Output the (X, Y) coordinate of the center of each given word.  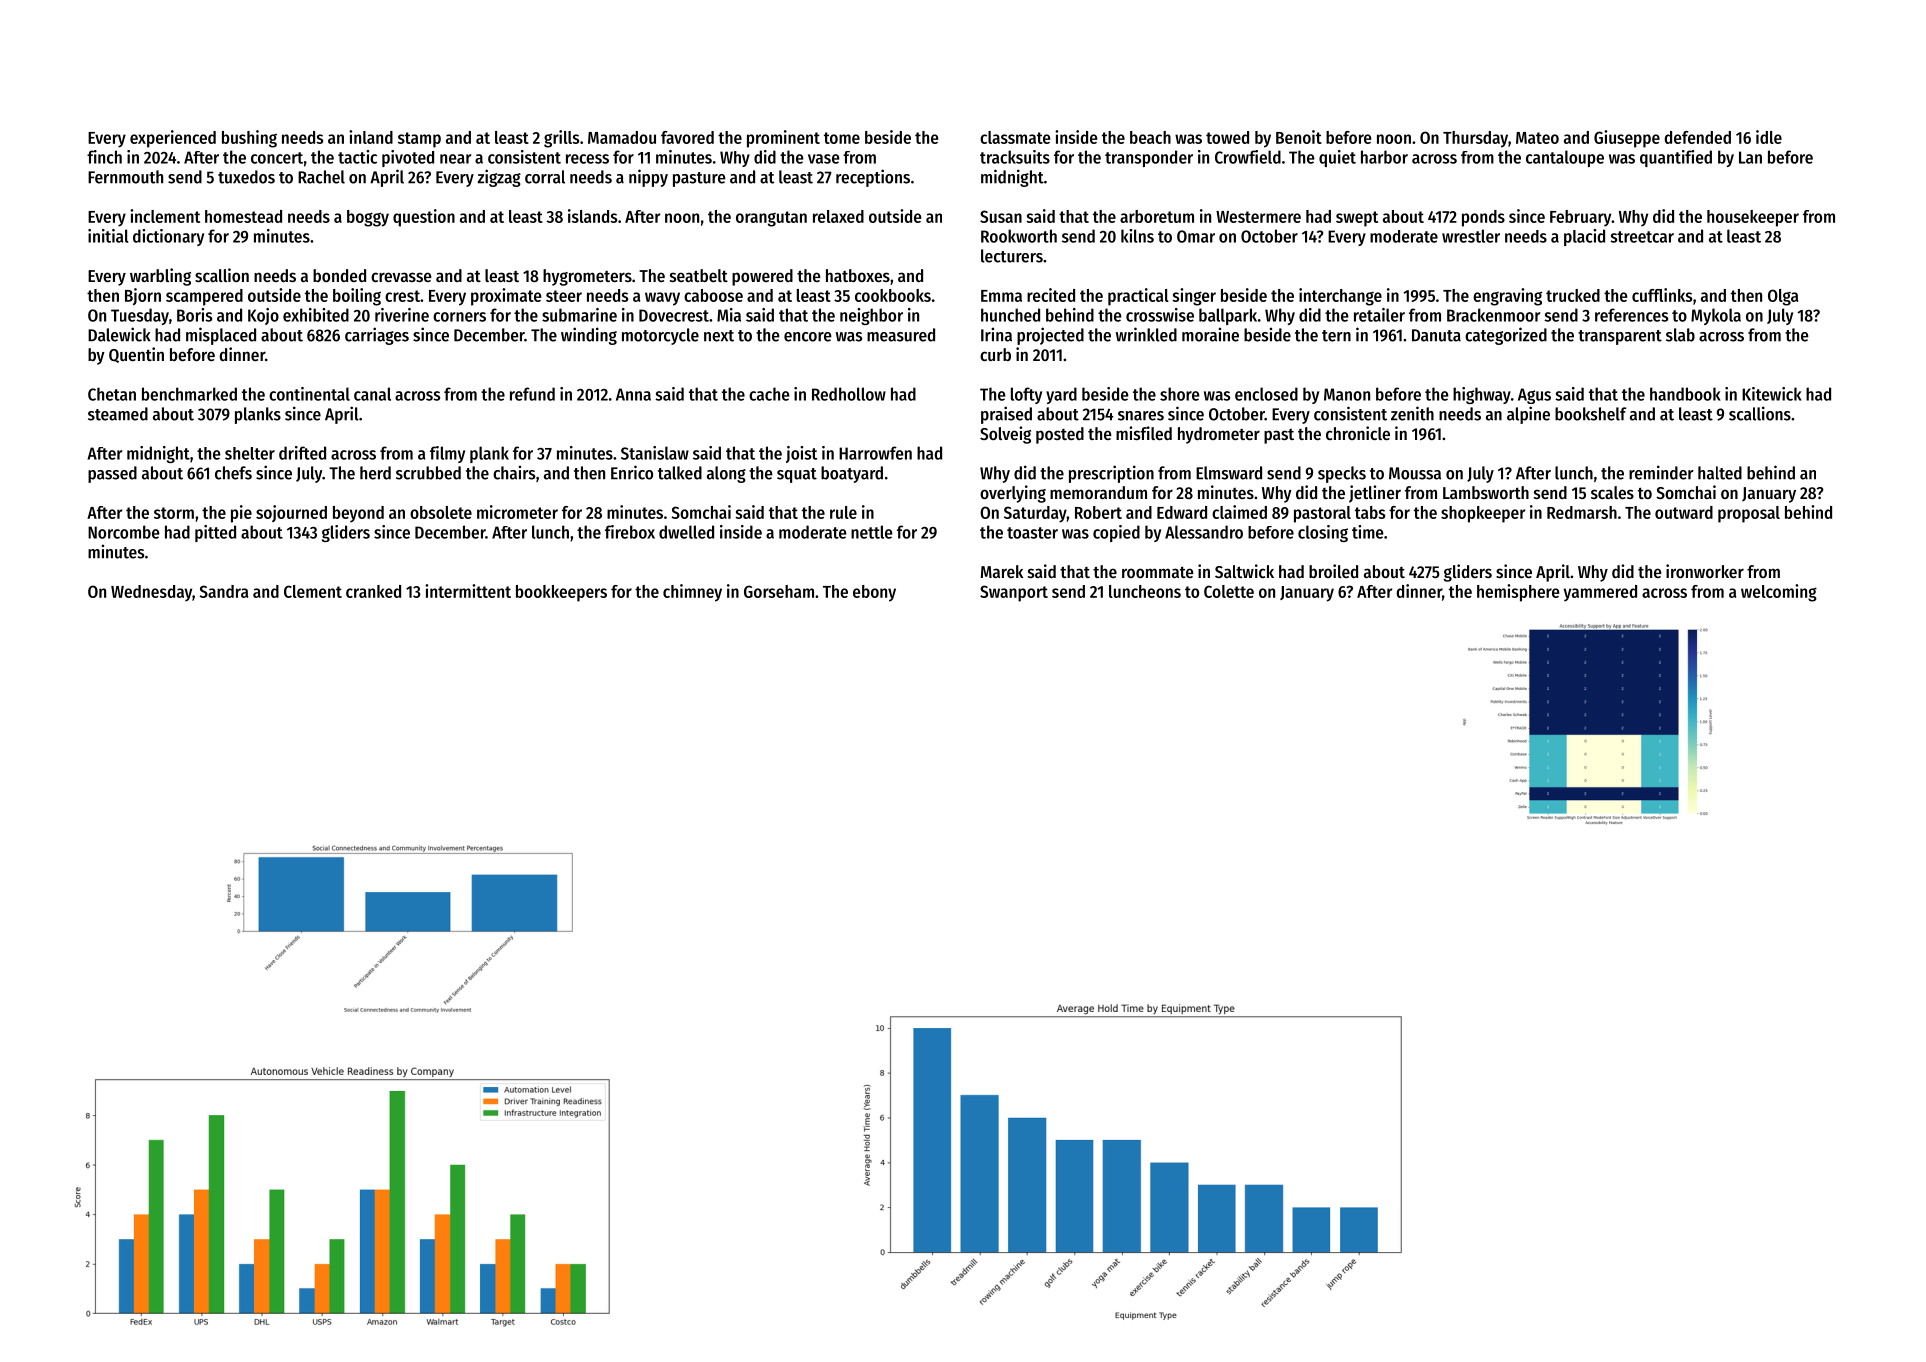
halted (1720, 473)
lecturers (1012, 256)
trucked (1573, 295)
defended (1697, 137)
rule (843, 512)
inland (371, 137)
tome (842, 138)
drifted (302, 453)
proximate (506, 297)
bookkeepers (561, 593)
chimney (692, 593)
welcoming (1779, 593)
